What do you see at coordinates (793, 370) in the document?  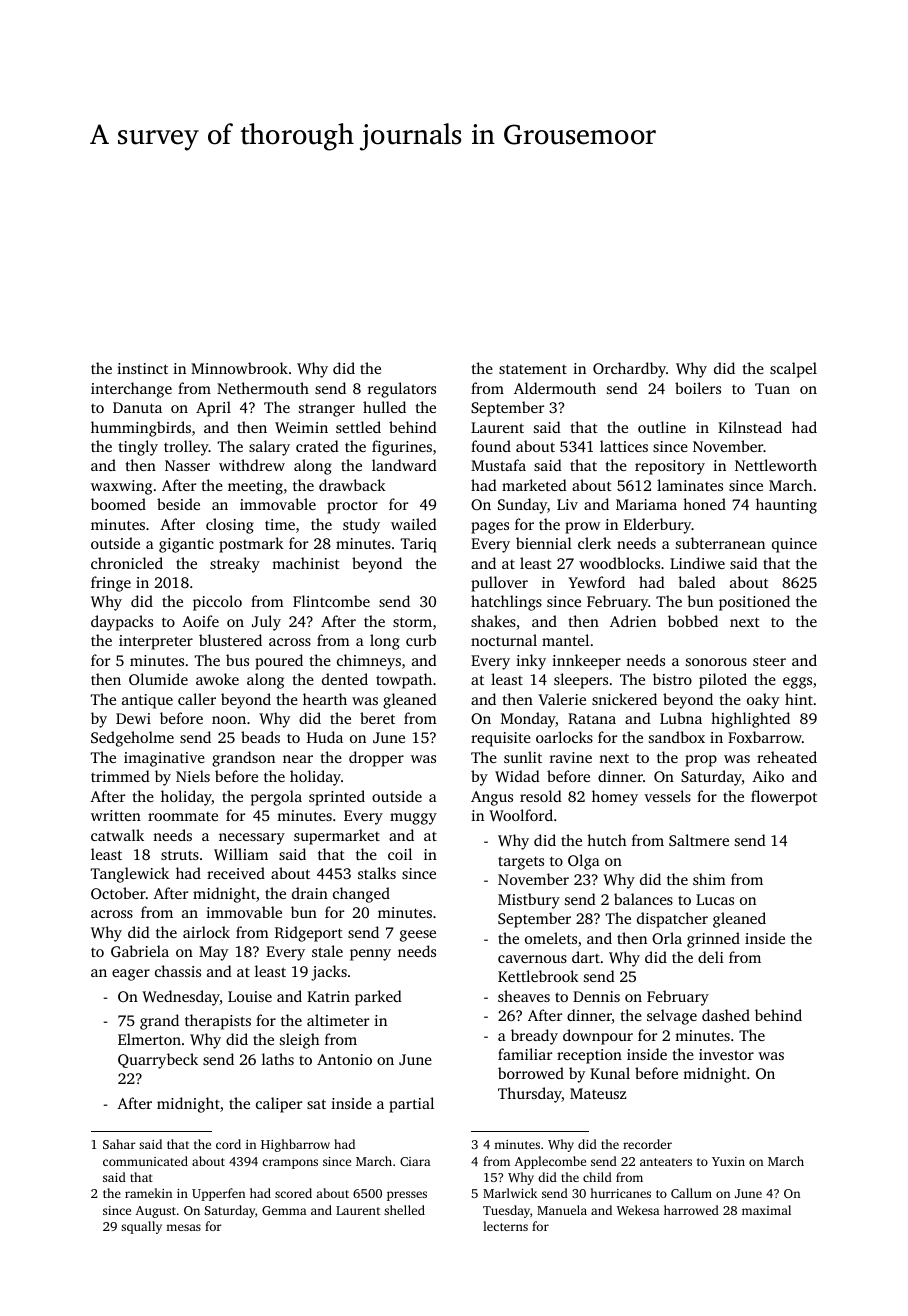 I see `scalpel` at bounding box center [793, 370].
